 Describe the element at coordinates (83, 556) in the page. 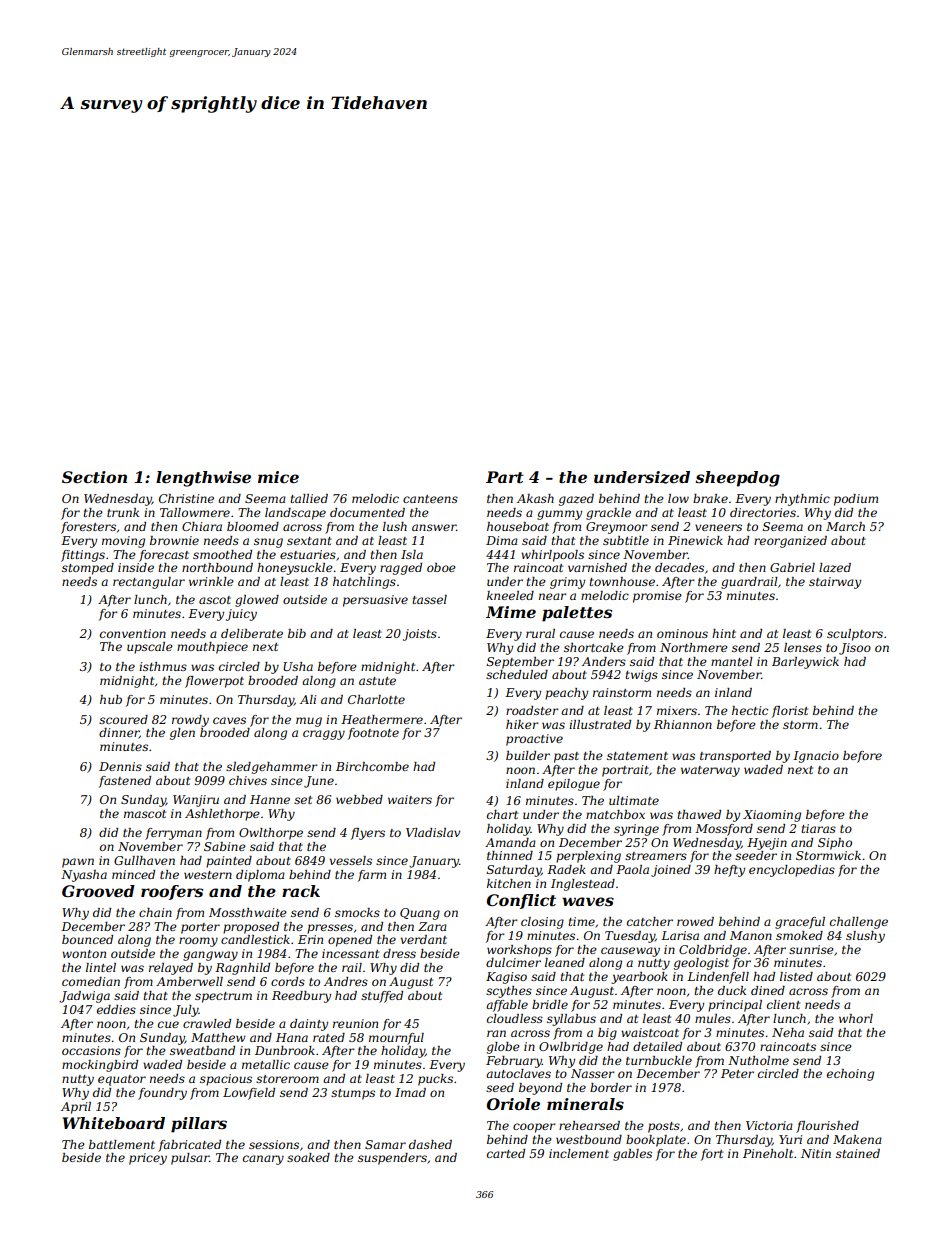

I see `fittings` at that location.
